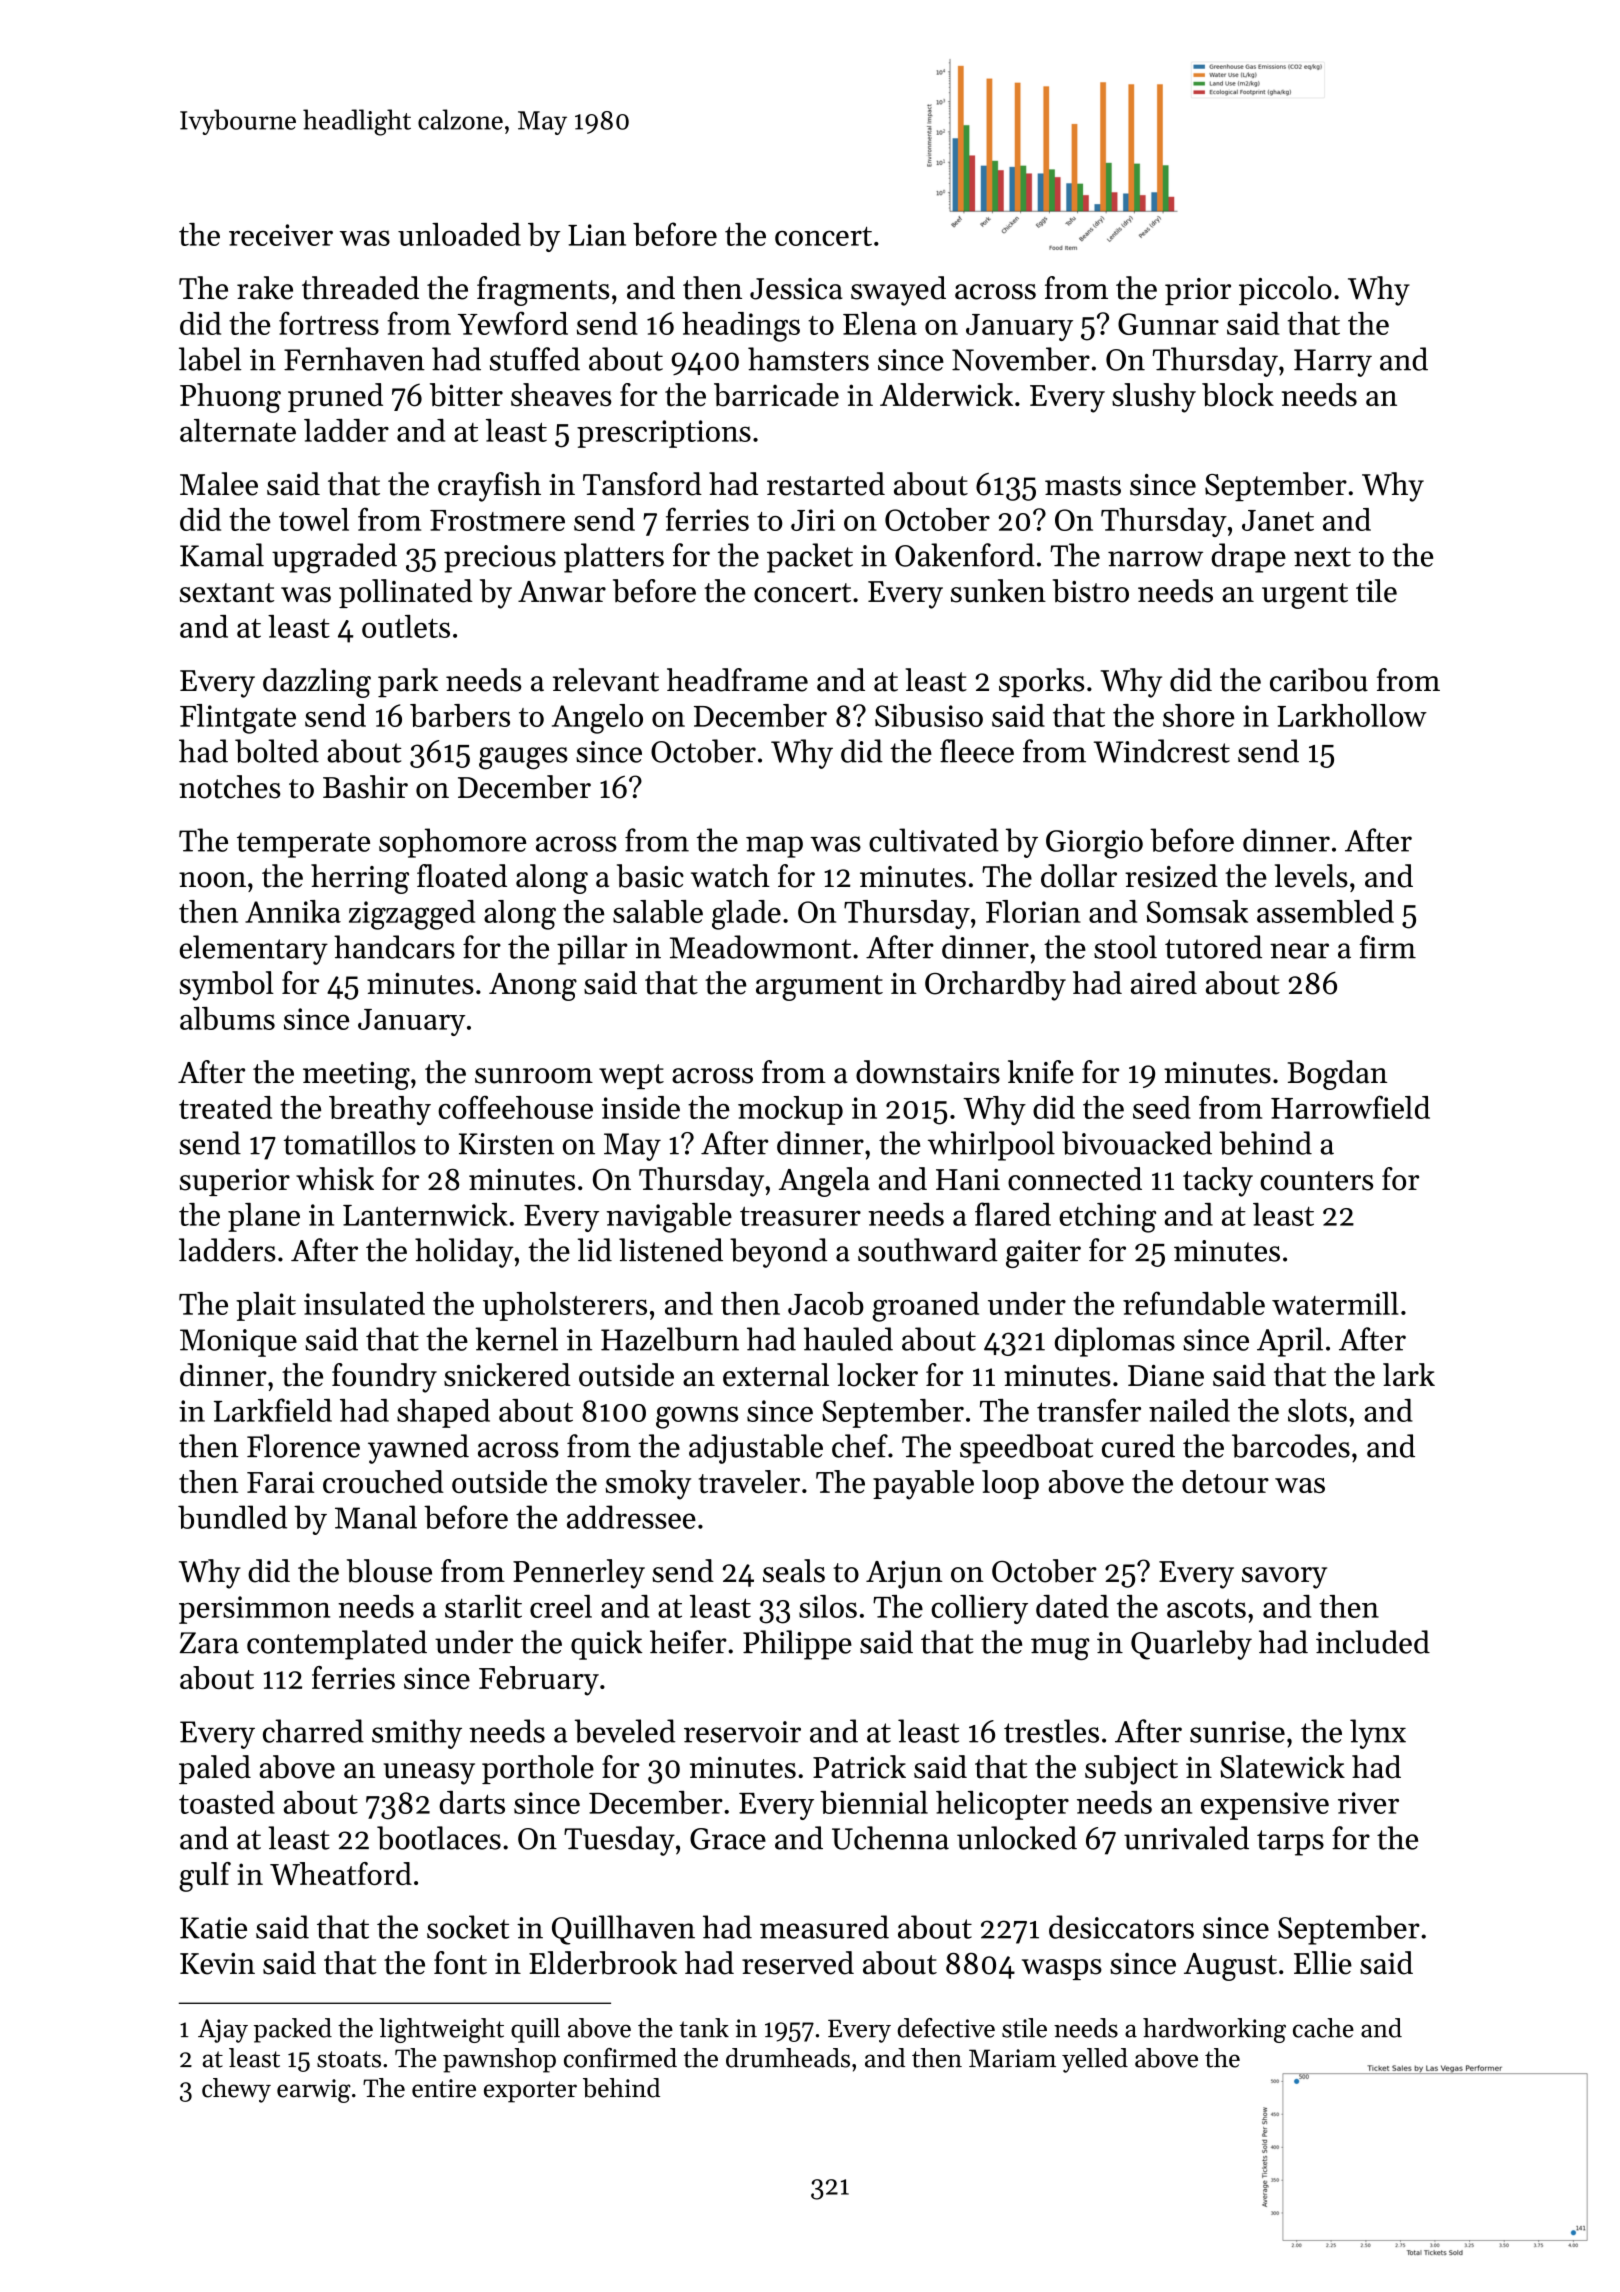 The height and width of the image is (2292, 1620). Describe the element at coordinates (737, 680) in the image. I see `headframe` at that location.
